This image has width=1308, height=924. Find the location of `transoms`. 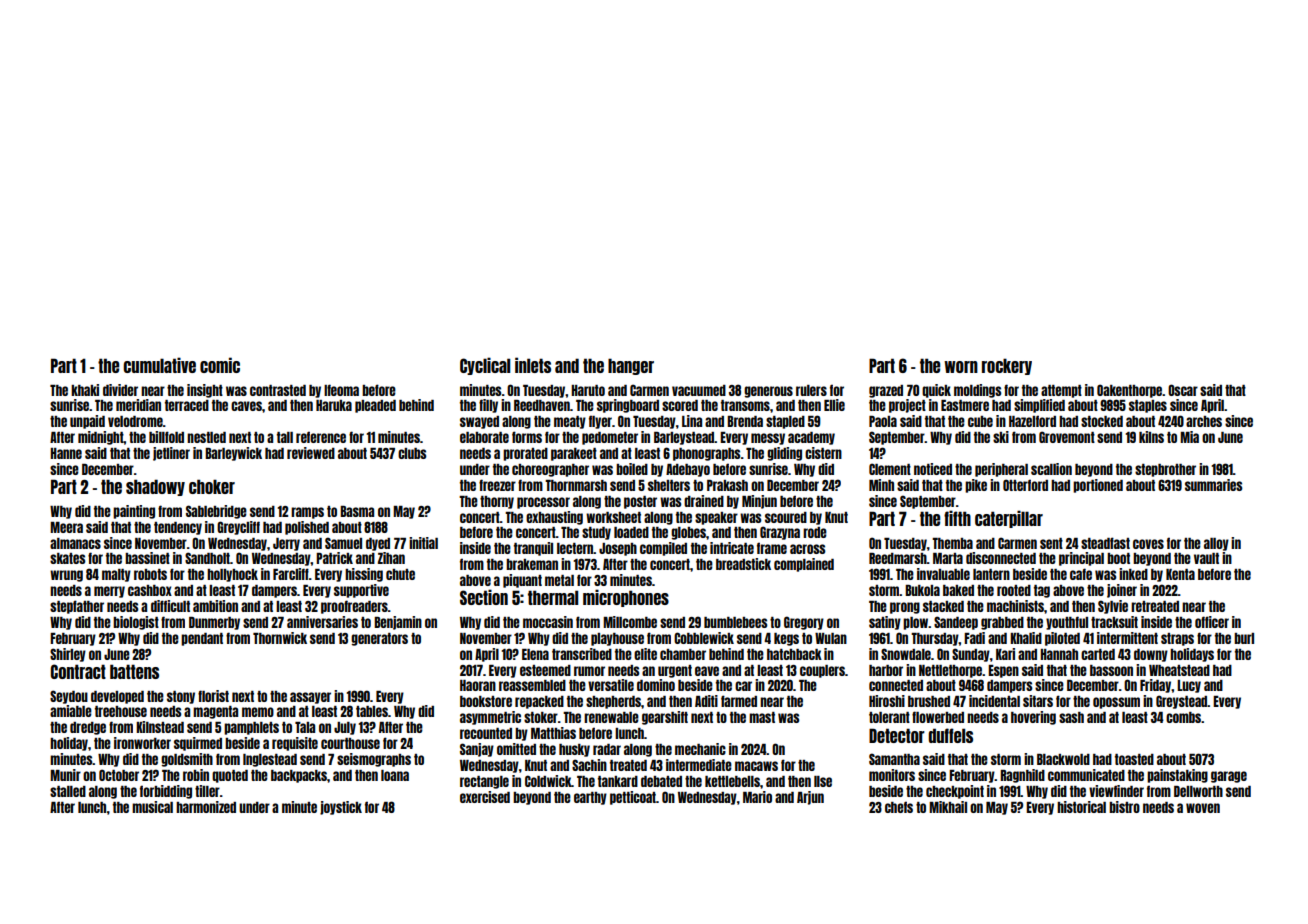

transoms is located at coordinates (745, 405).
